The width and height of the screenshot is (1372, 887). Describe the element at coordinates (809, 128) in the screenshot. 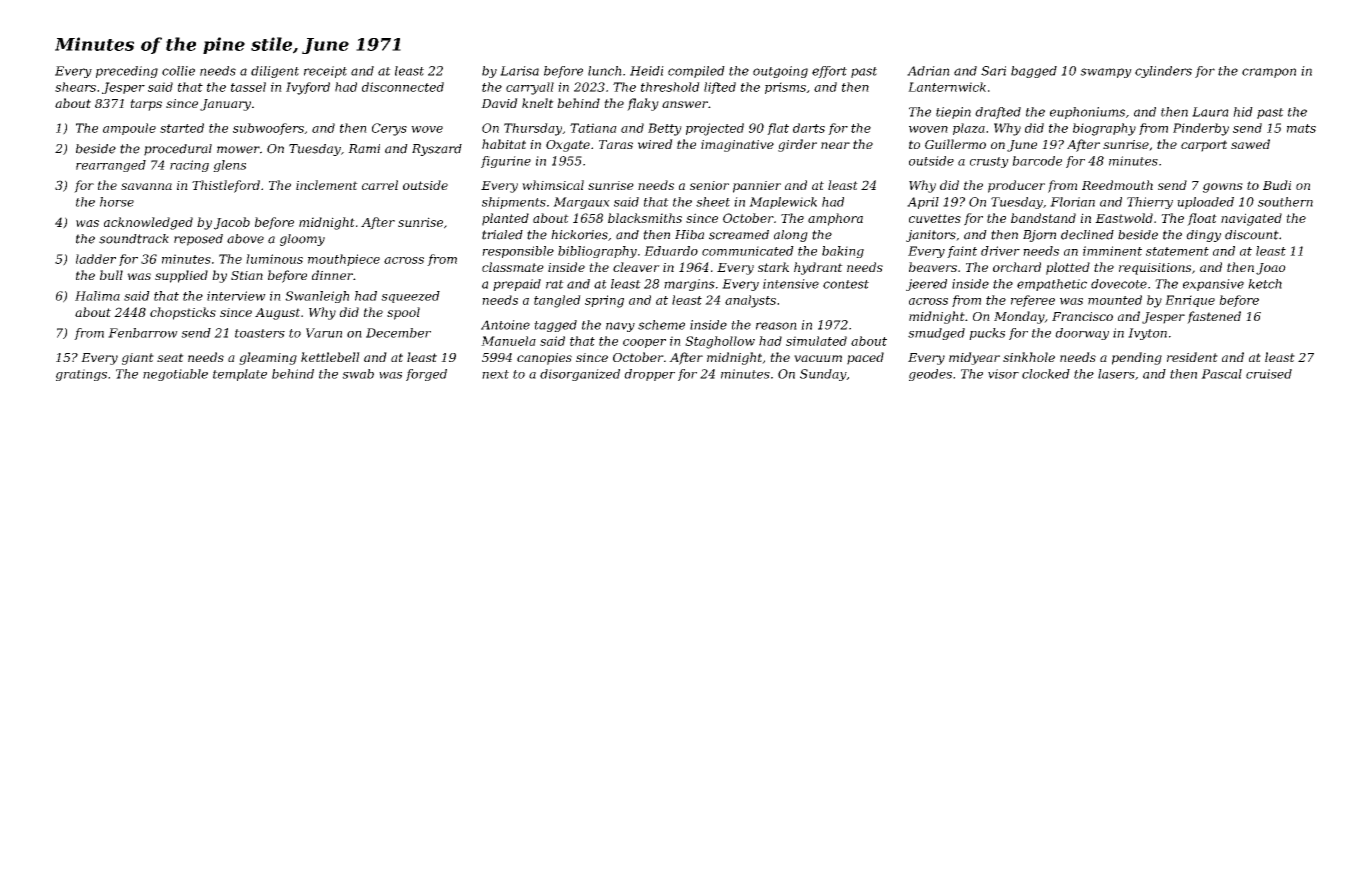

I see `darts` at that location.
